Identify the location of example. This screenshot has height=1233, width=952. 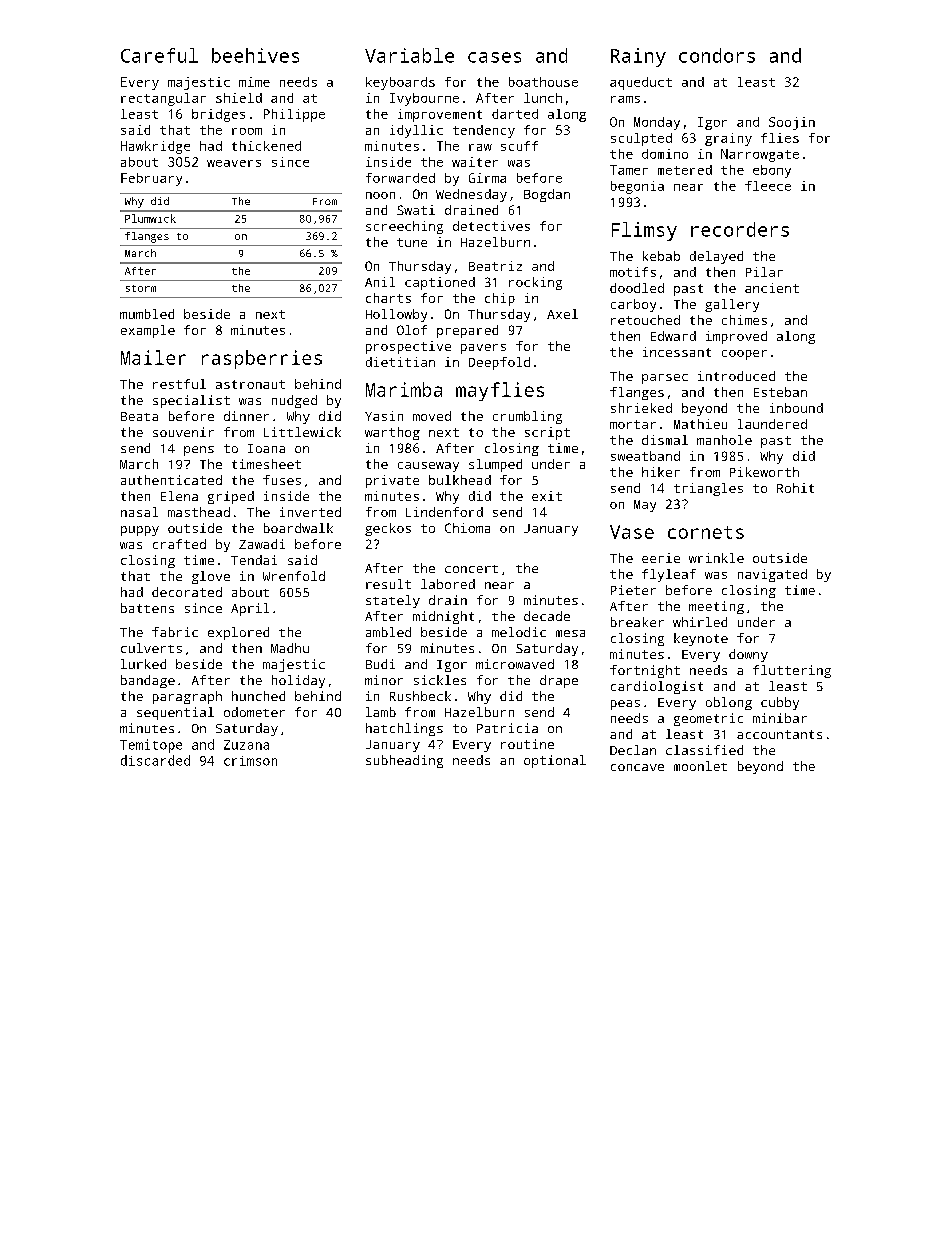
(148, 331).
